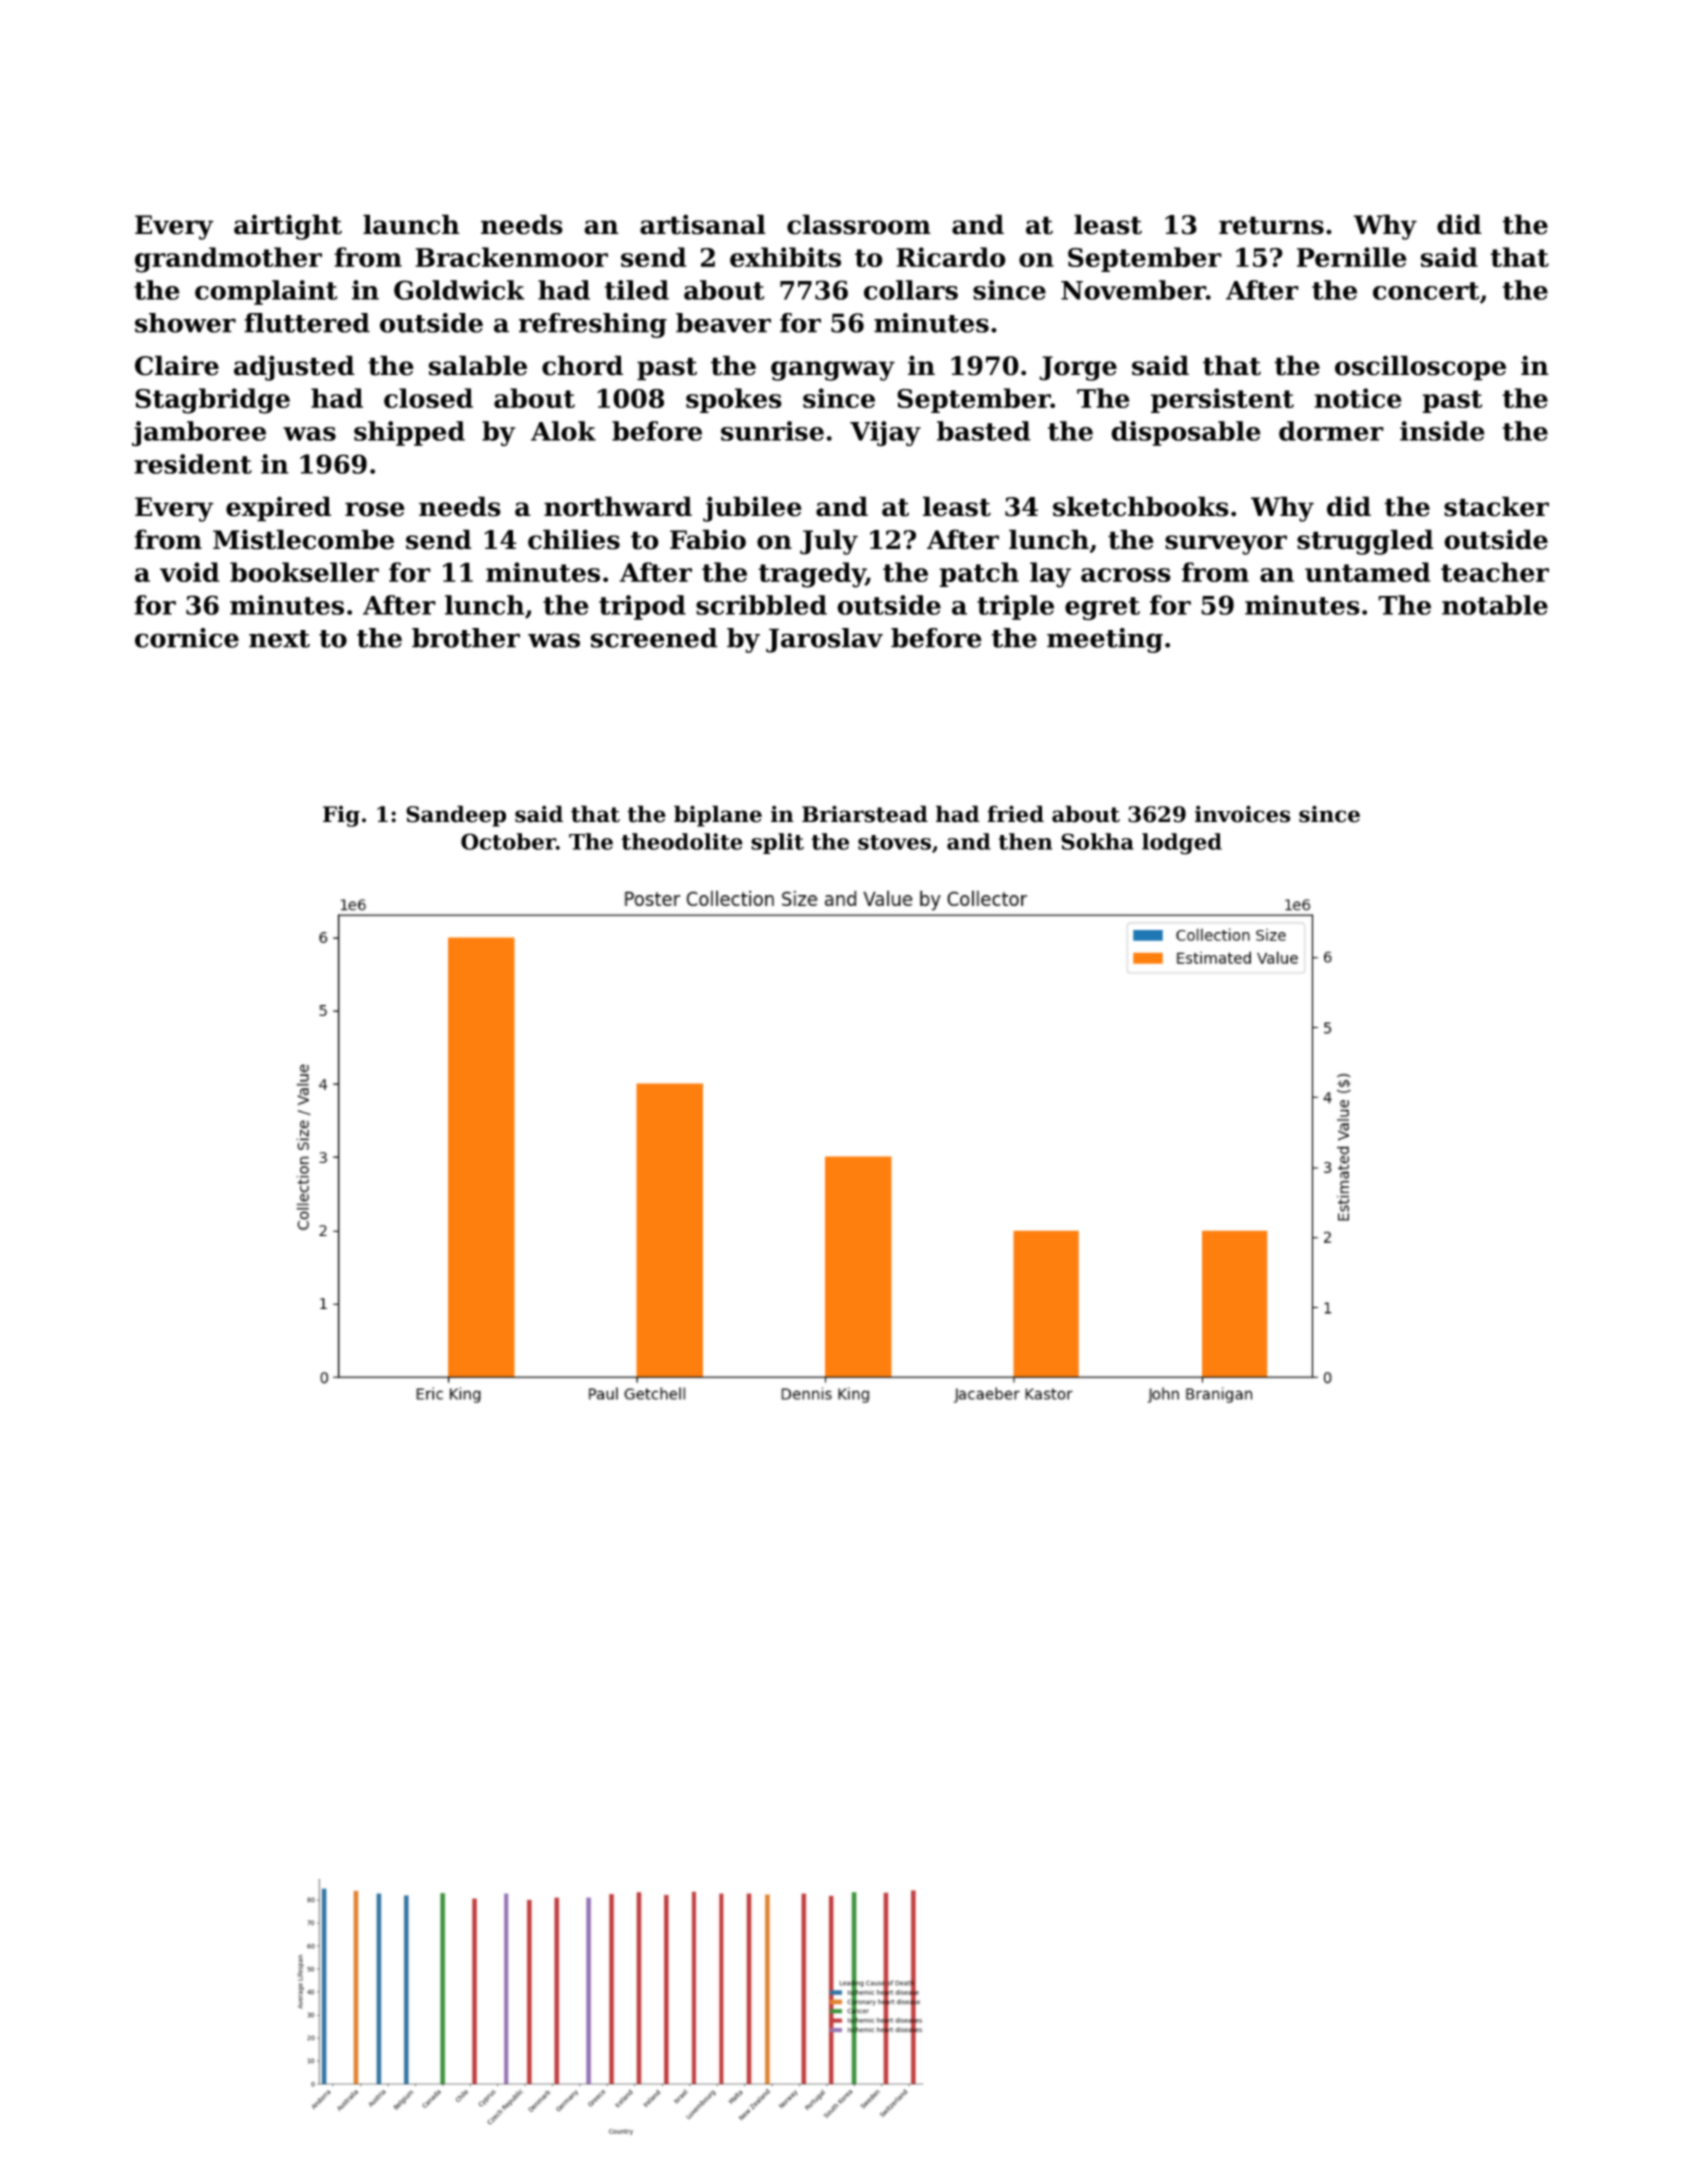  I want to click on Jorge, so click(1078, 368).
